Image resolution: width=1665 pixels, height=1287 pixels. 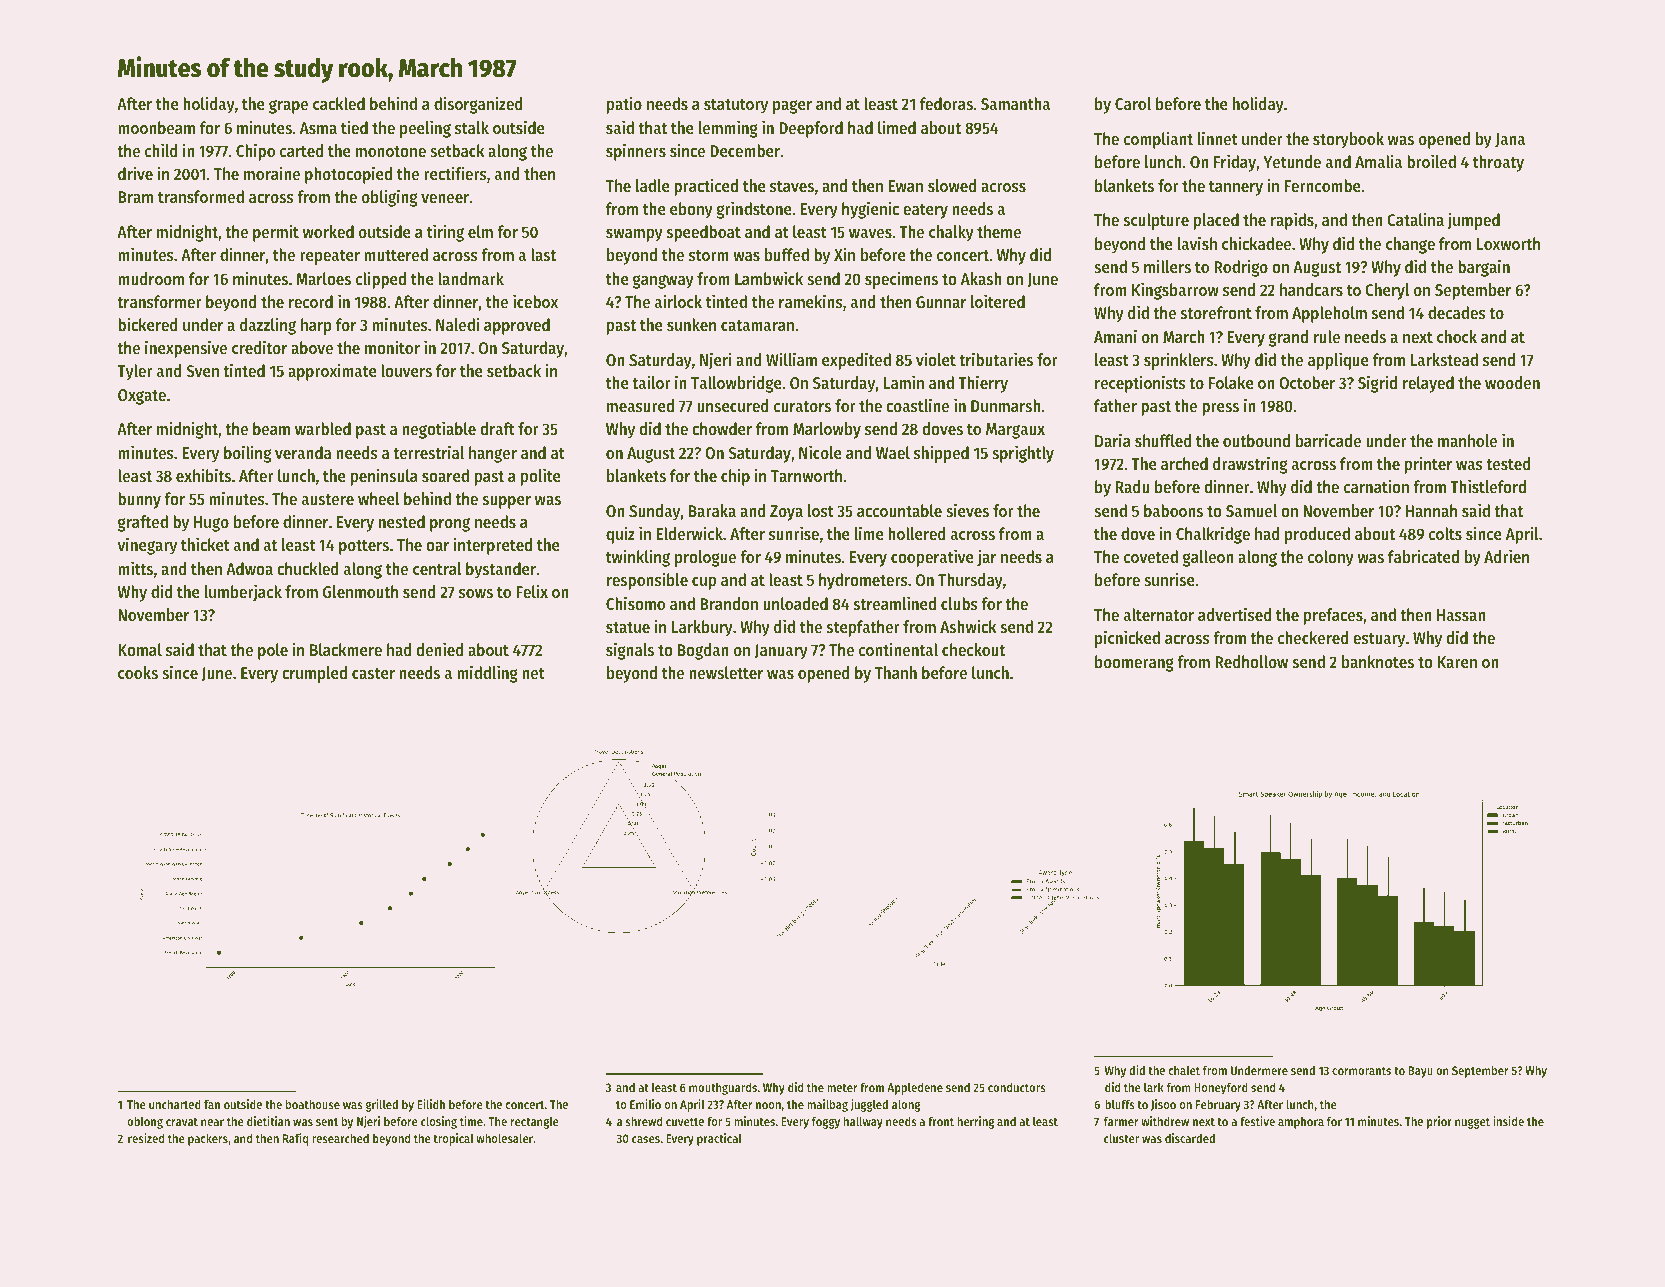 I want to click on Thierry, so click(x=983, y=384).
